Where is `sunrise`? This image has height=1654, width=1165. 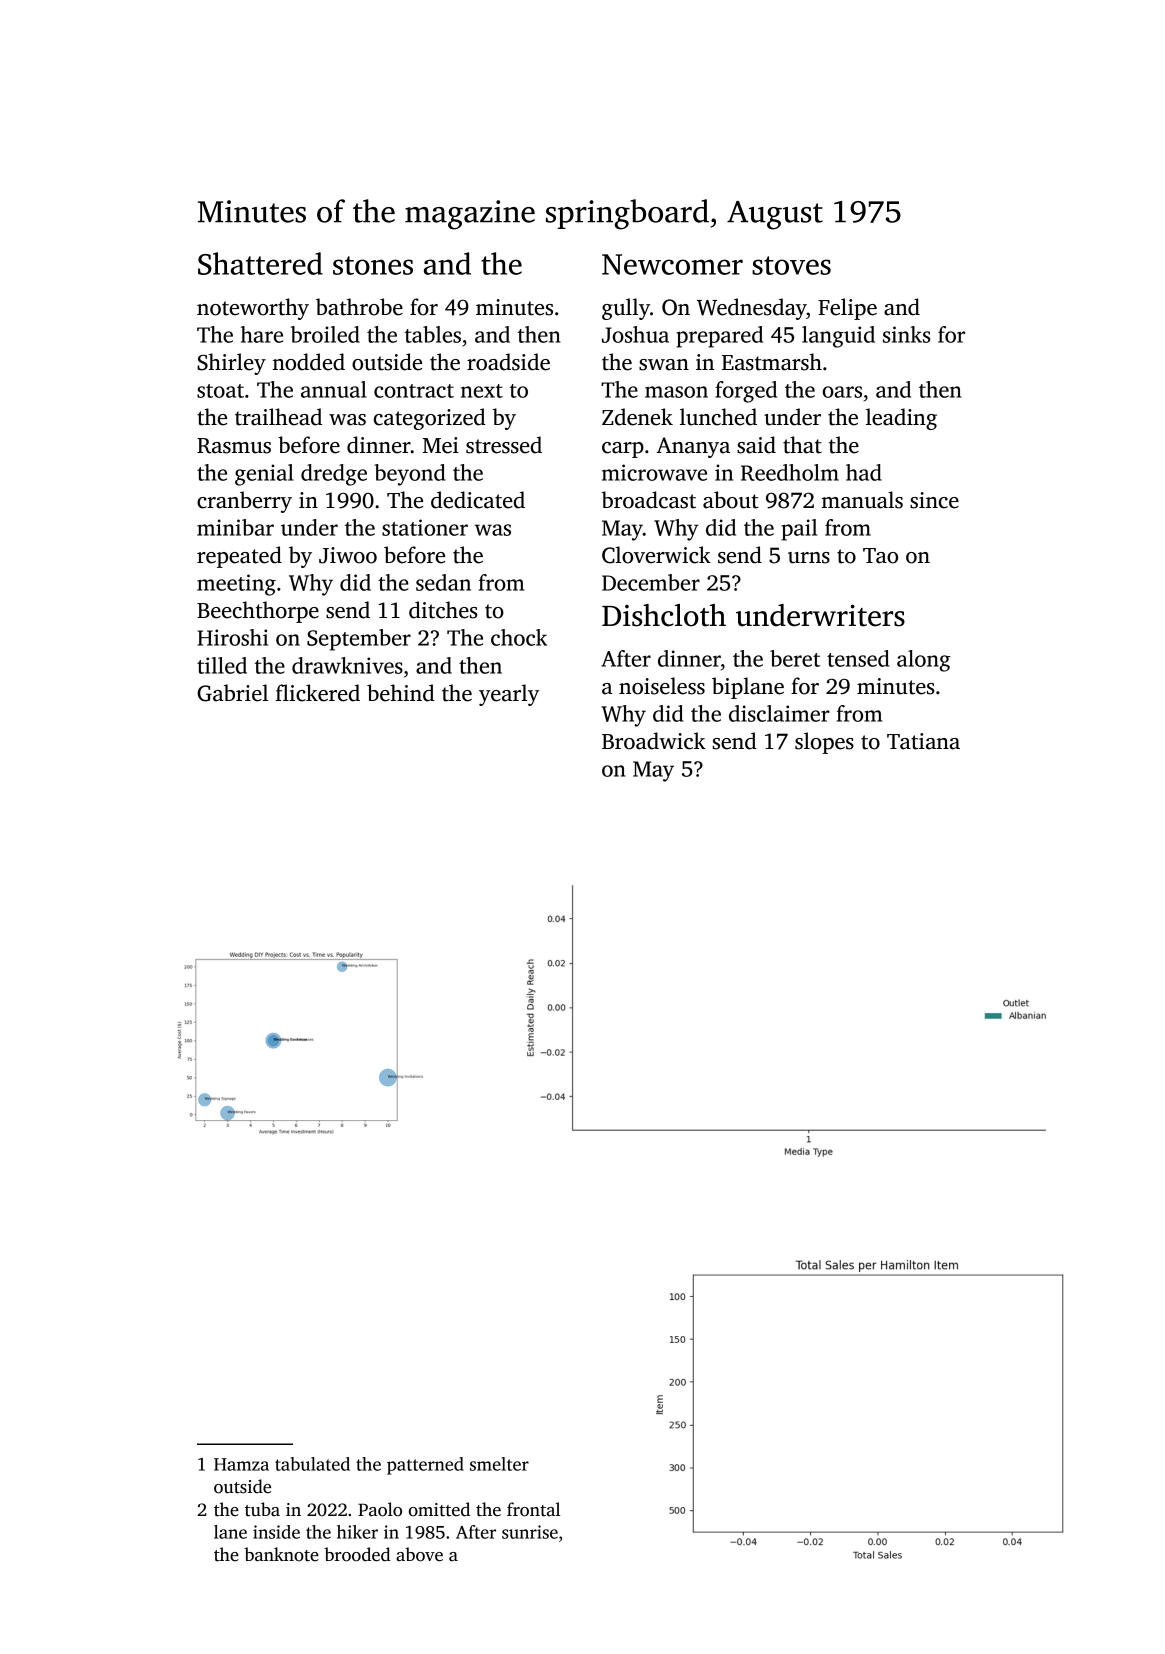 sunrise is located at coordinates (530, 1532).
